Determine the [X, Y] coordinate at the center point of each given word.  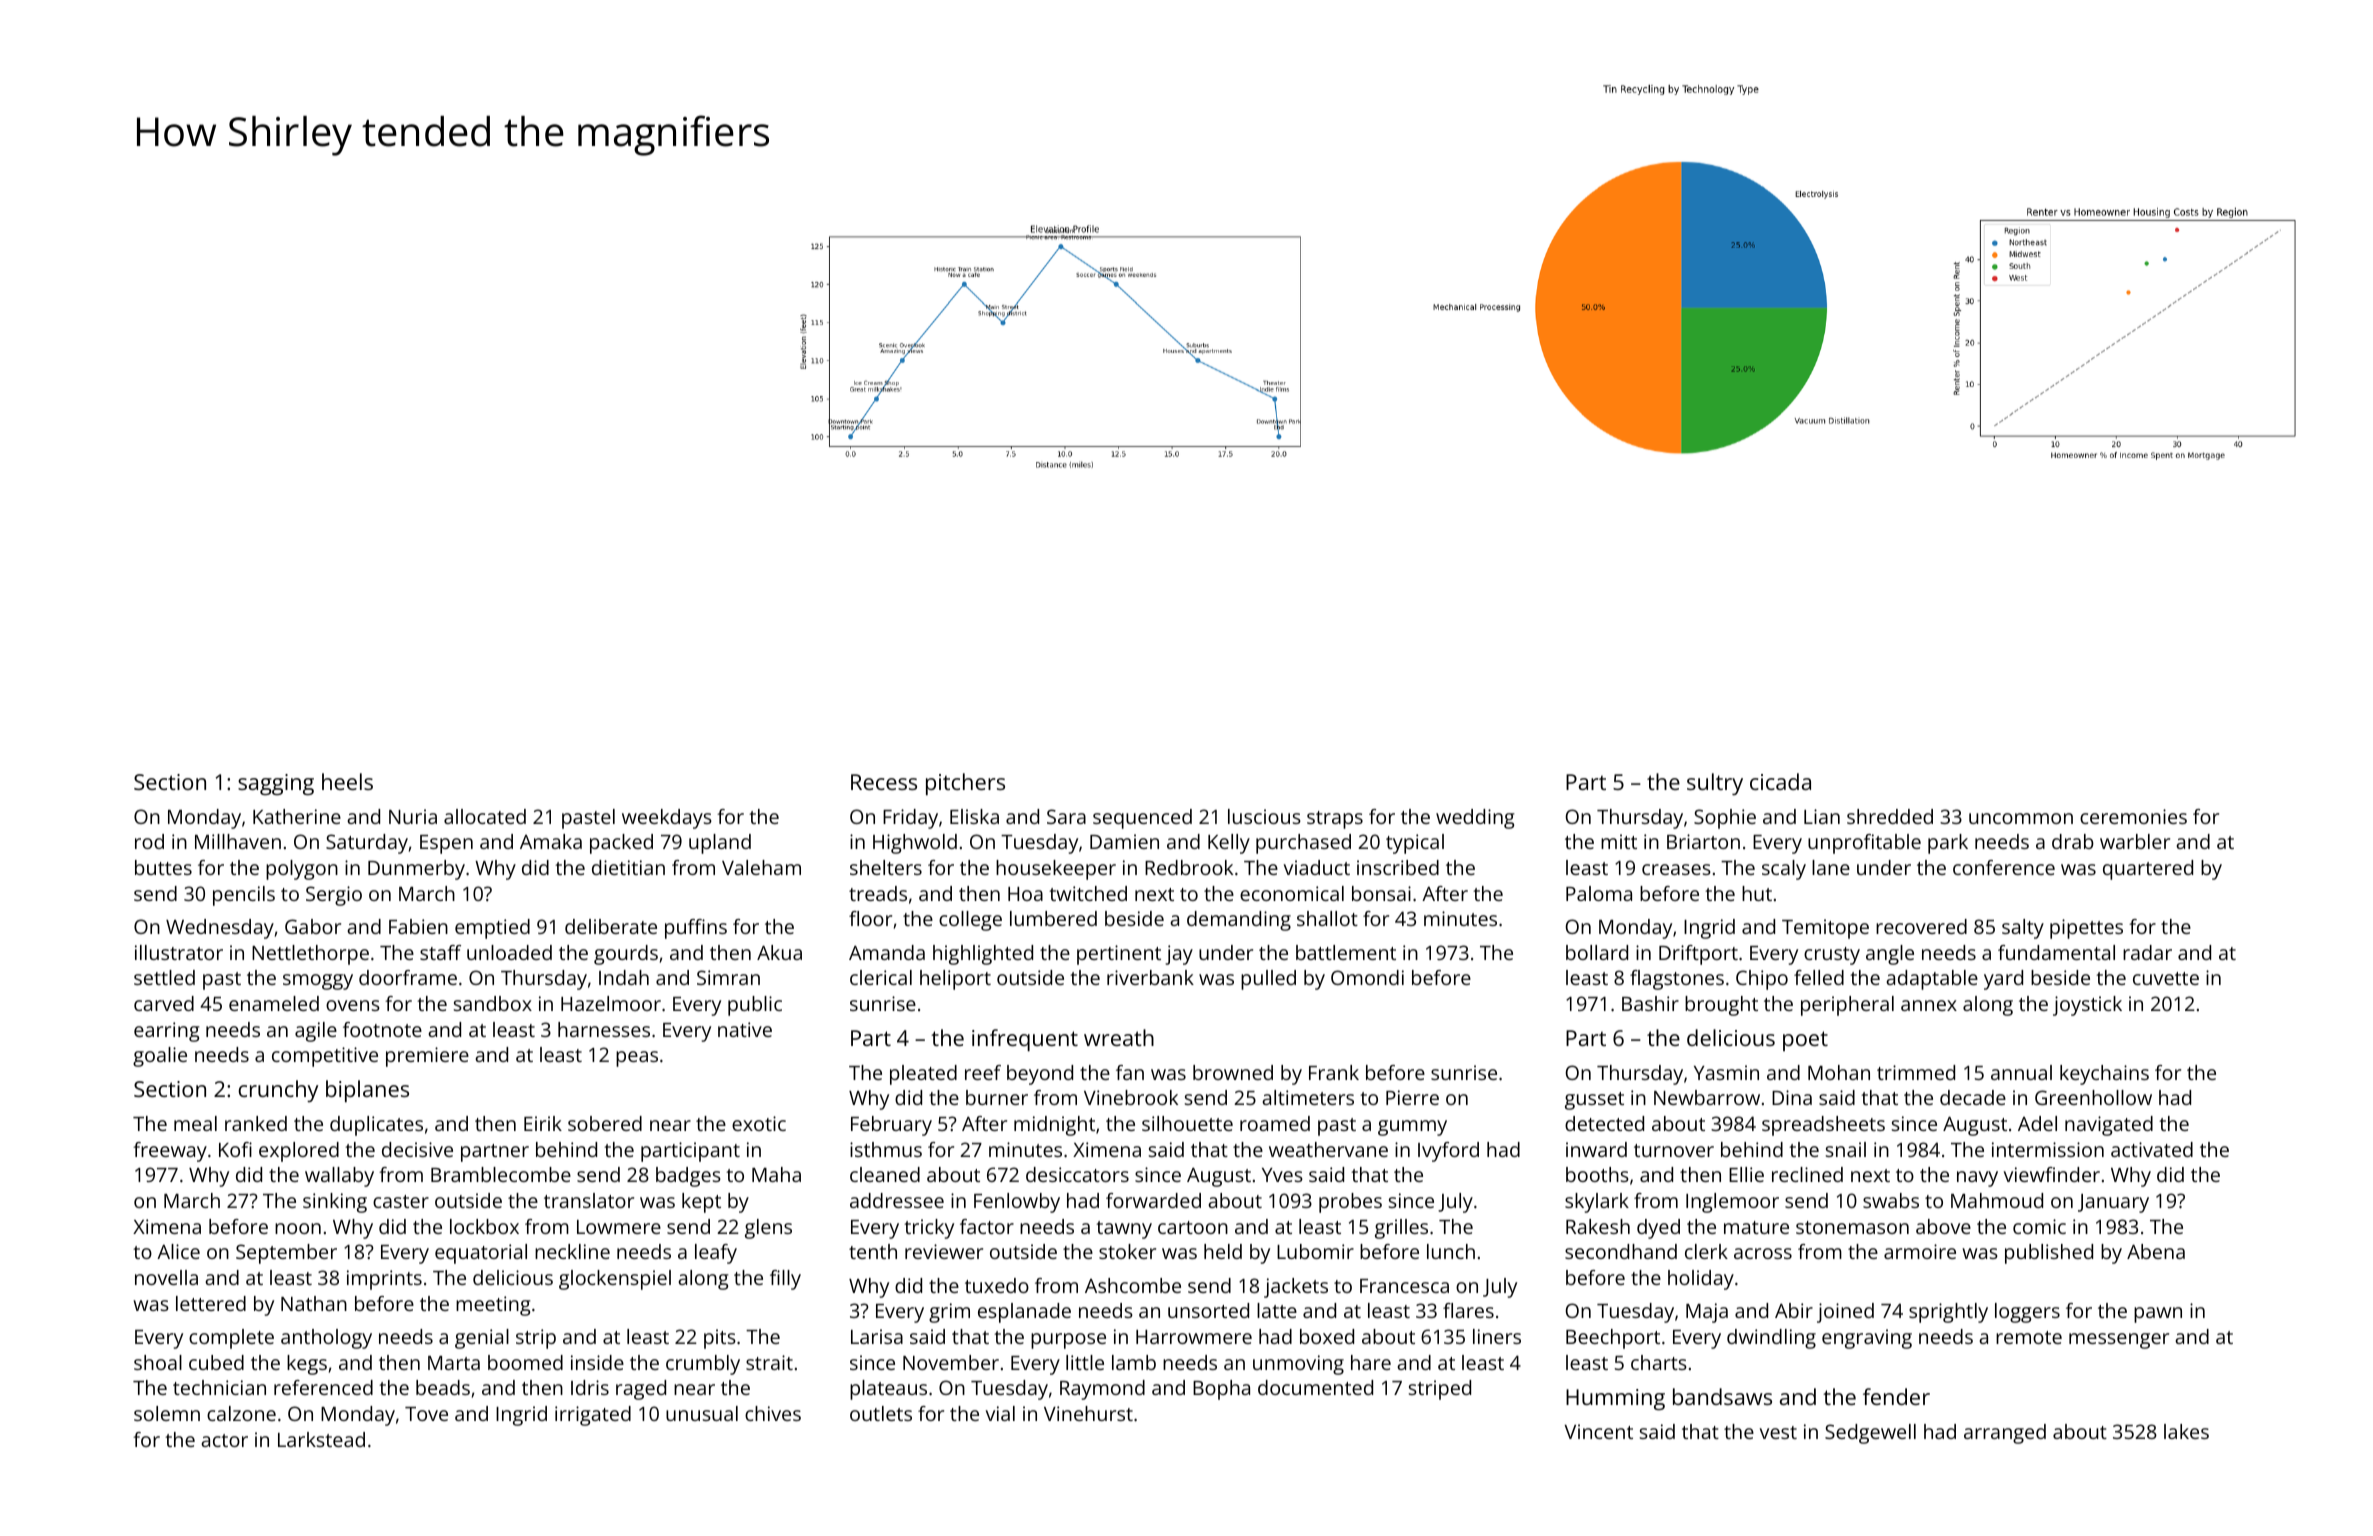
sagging [276, 784]
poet [1805, 1041]
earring [167, 1032]
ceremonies [2133, 816]
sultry [1715, 784]
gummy [1412, 1128]
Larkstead [321, 1439]
